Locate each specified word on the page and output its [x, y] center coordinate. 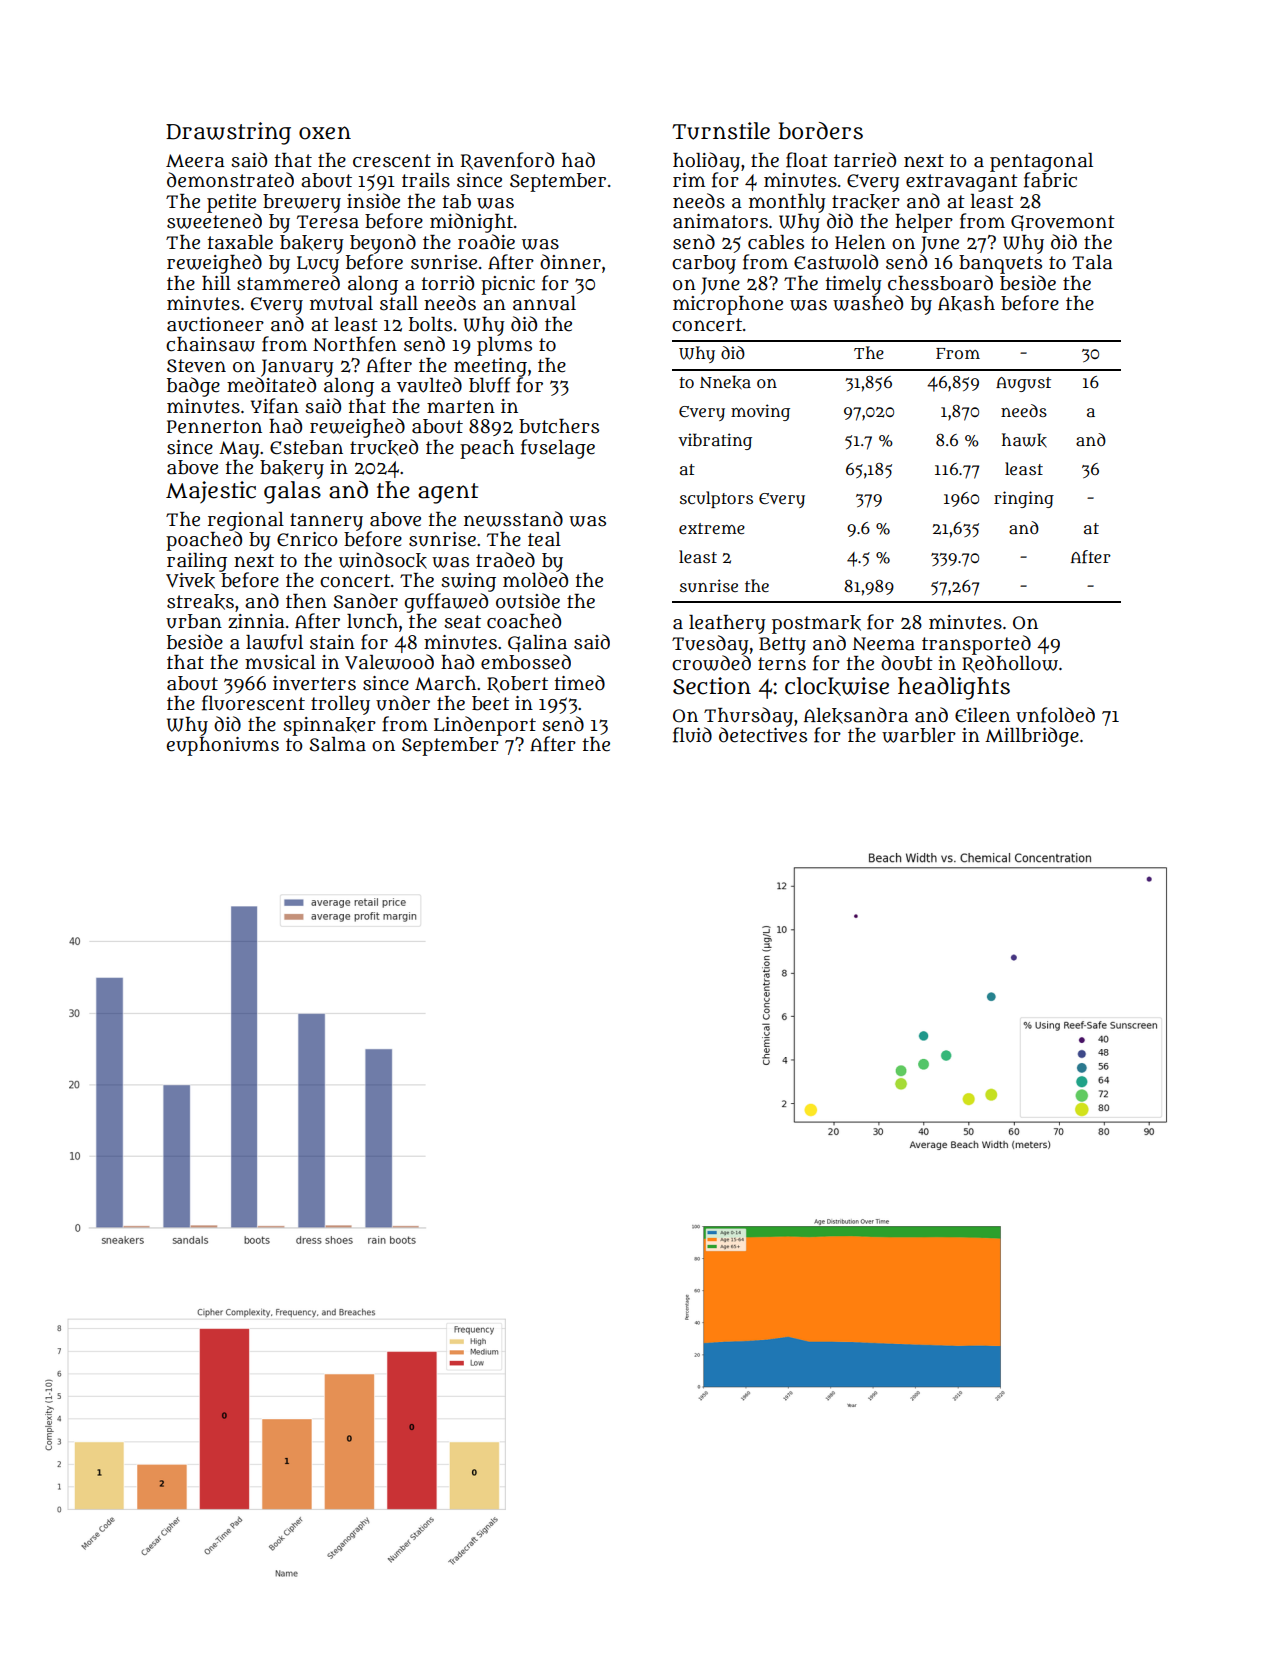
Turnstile [721, 131]
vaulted [429, 385]
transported [976, 645]
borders [820, 131]
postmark [816, 624]
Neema [884, 644]
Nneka [725, 382]
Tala [1092, 262]
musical [280, 662]
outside [528, 601]
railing [197, 562]
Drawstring [228, 133]
